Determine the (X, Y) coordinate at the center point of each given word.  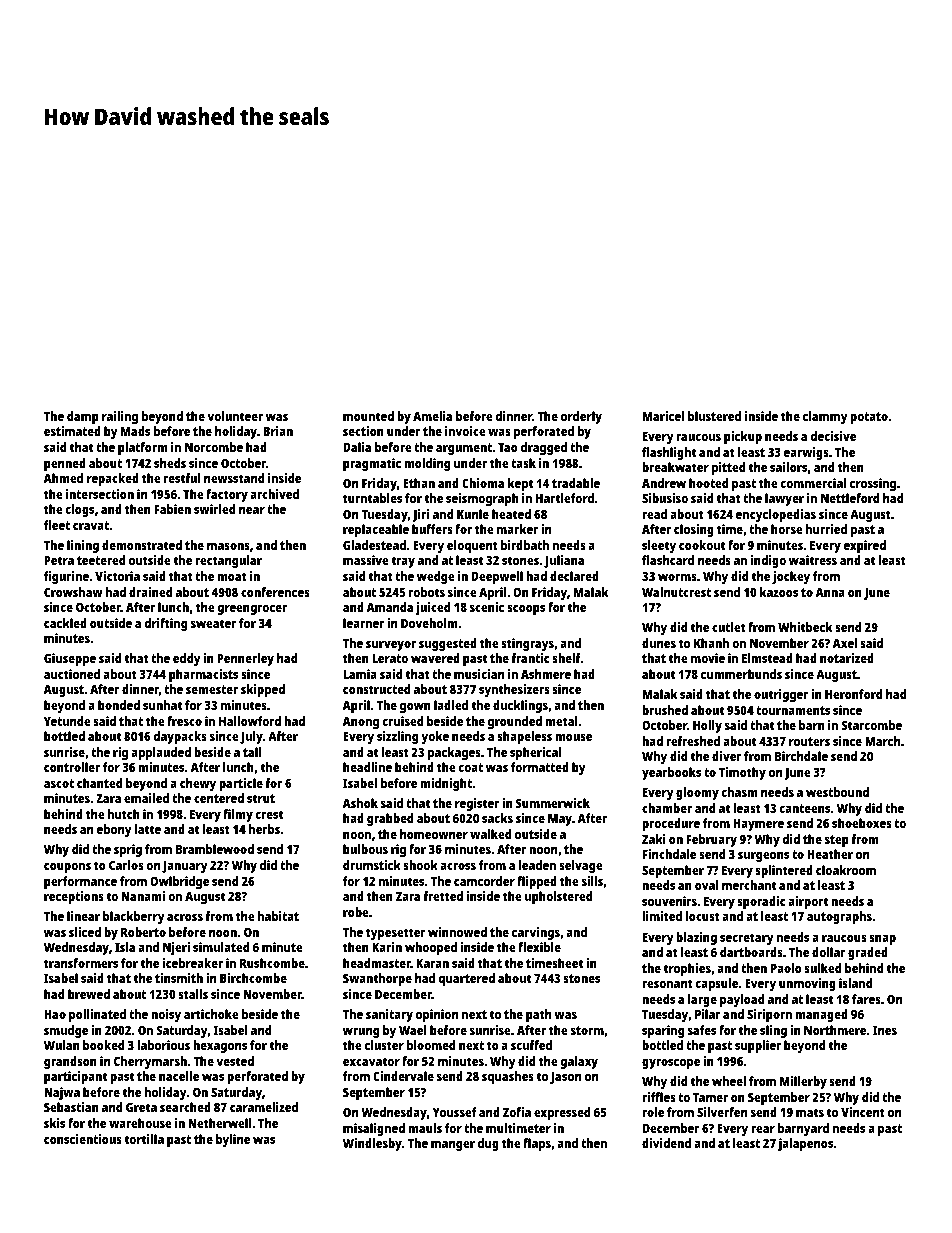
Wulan (62, 1045)
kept (520, 484)
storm (587, 1030)
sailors (788, 467)
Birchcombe (253, 978)
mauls (425, 1128)
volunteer (235, 416)
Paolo (786, 968)
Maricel (663, 416)
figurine (66, 577)
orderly (581, 417)
